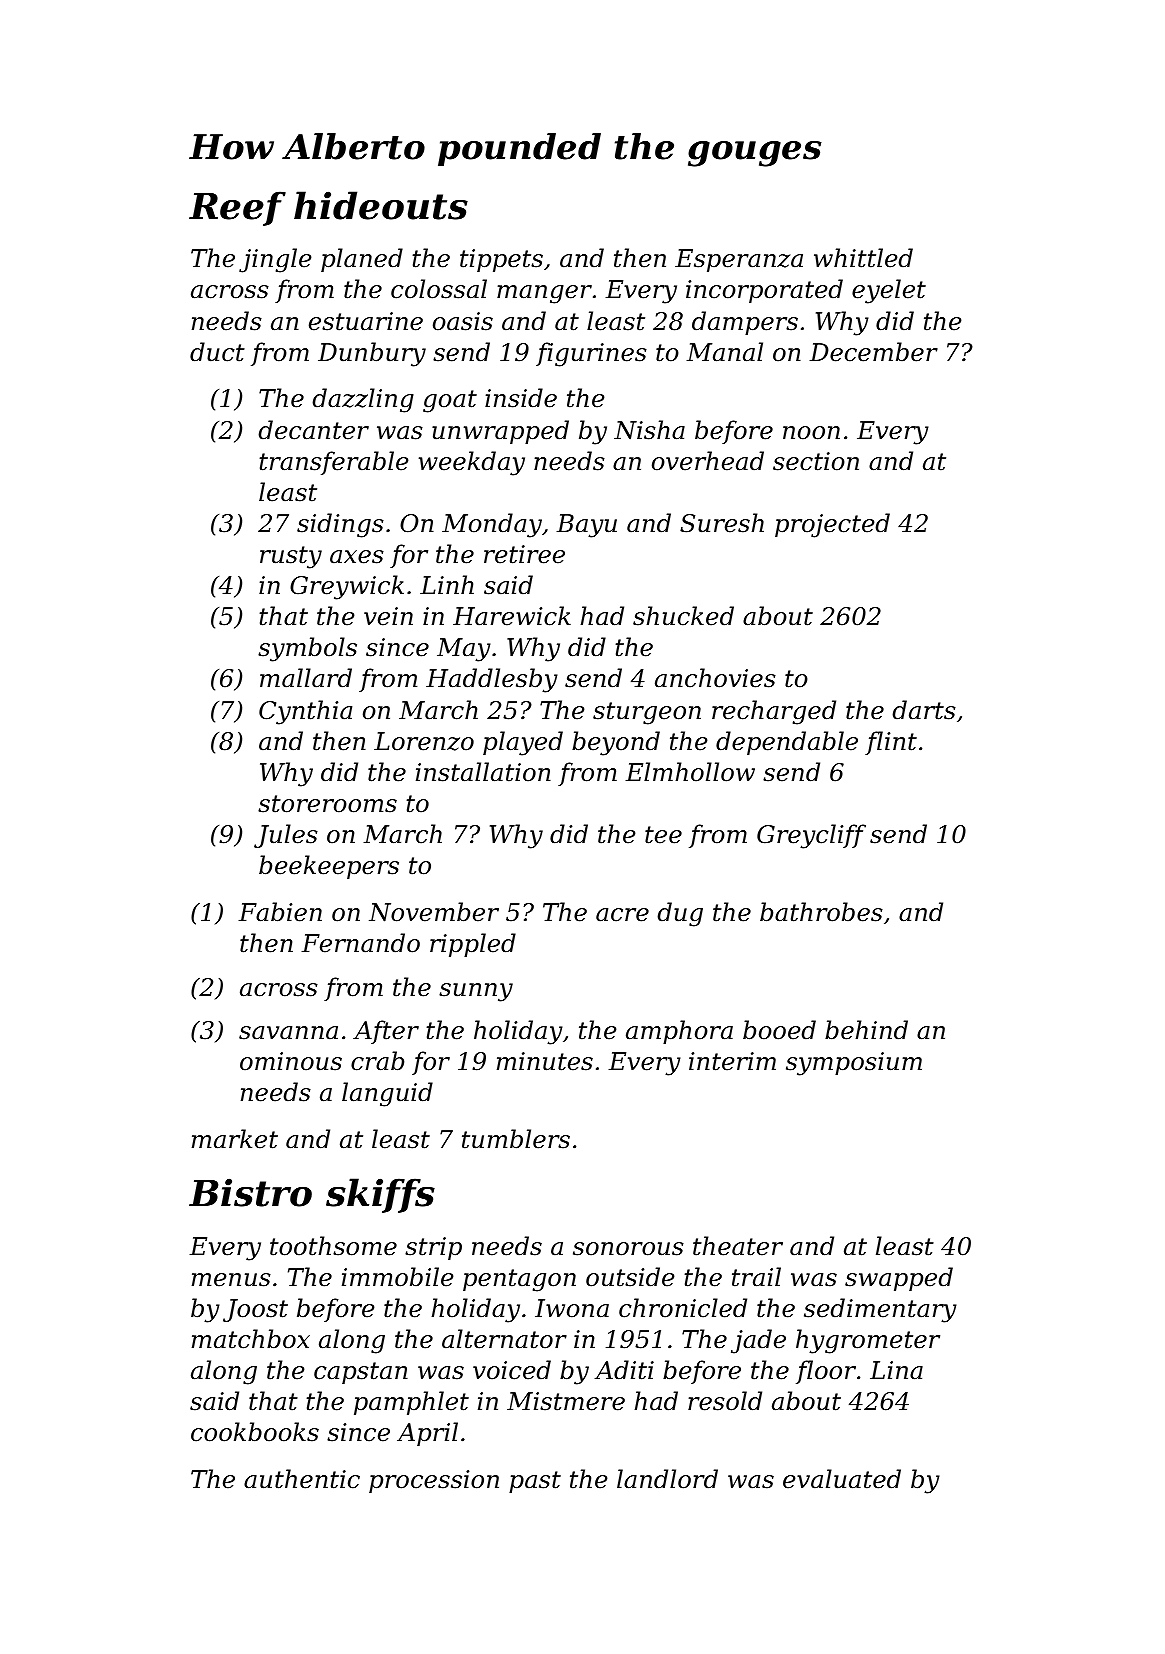 The image size is (1165, 1654). Describe the element at coordinates (889, 291) in the document. I see `eyelet` at that location.
